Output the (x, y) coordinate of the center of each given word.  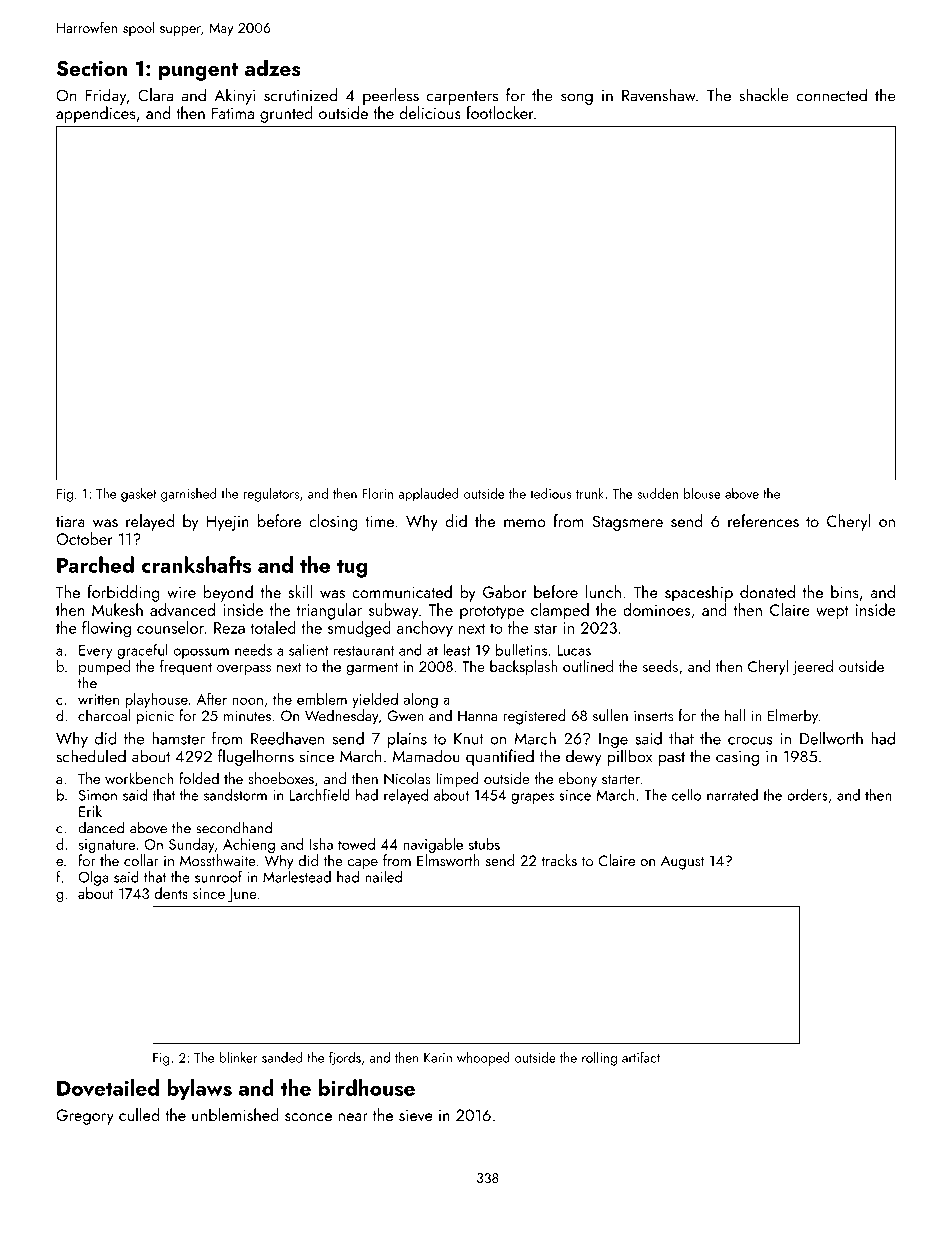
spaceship (699, 593)
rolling (599, 1059)
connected (831, 95)
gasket (138, 495)
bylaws (199, 1089)
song (577, 99)
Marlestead (297, 877)
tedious (551, 493)
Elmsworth (448, 860)
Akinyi (234, 96)
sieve (416, 1115)
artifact (641, 1057)
